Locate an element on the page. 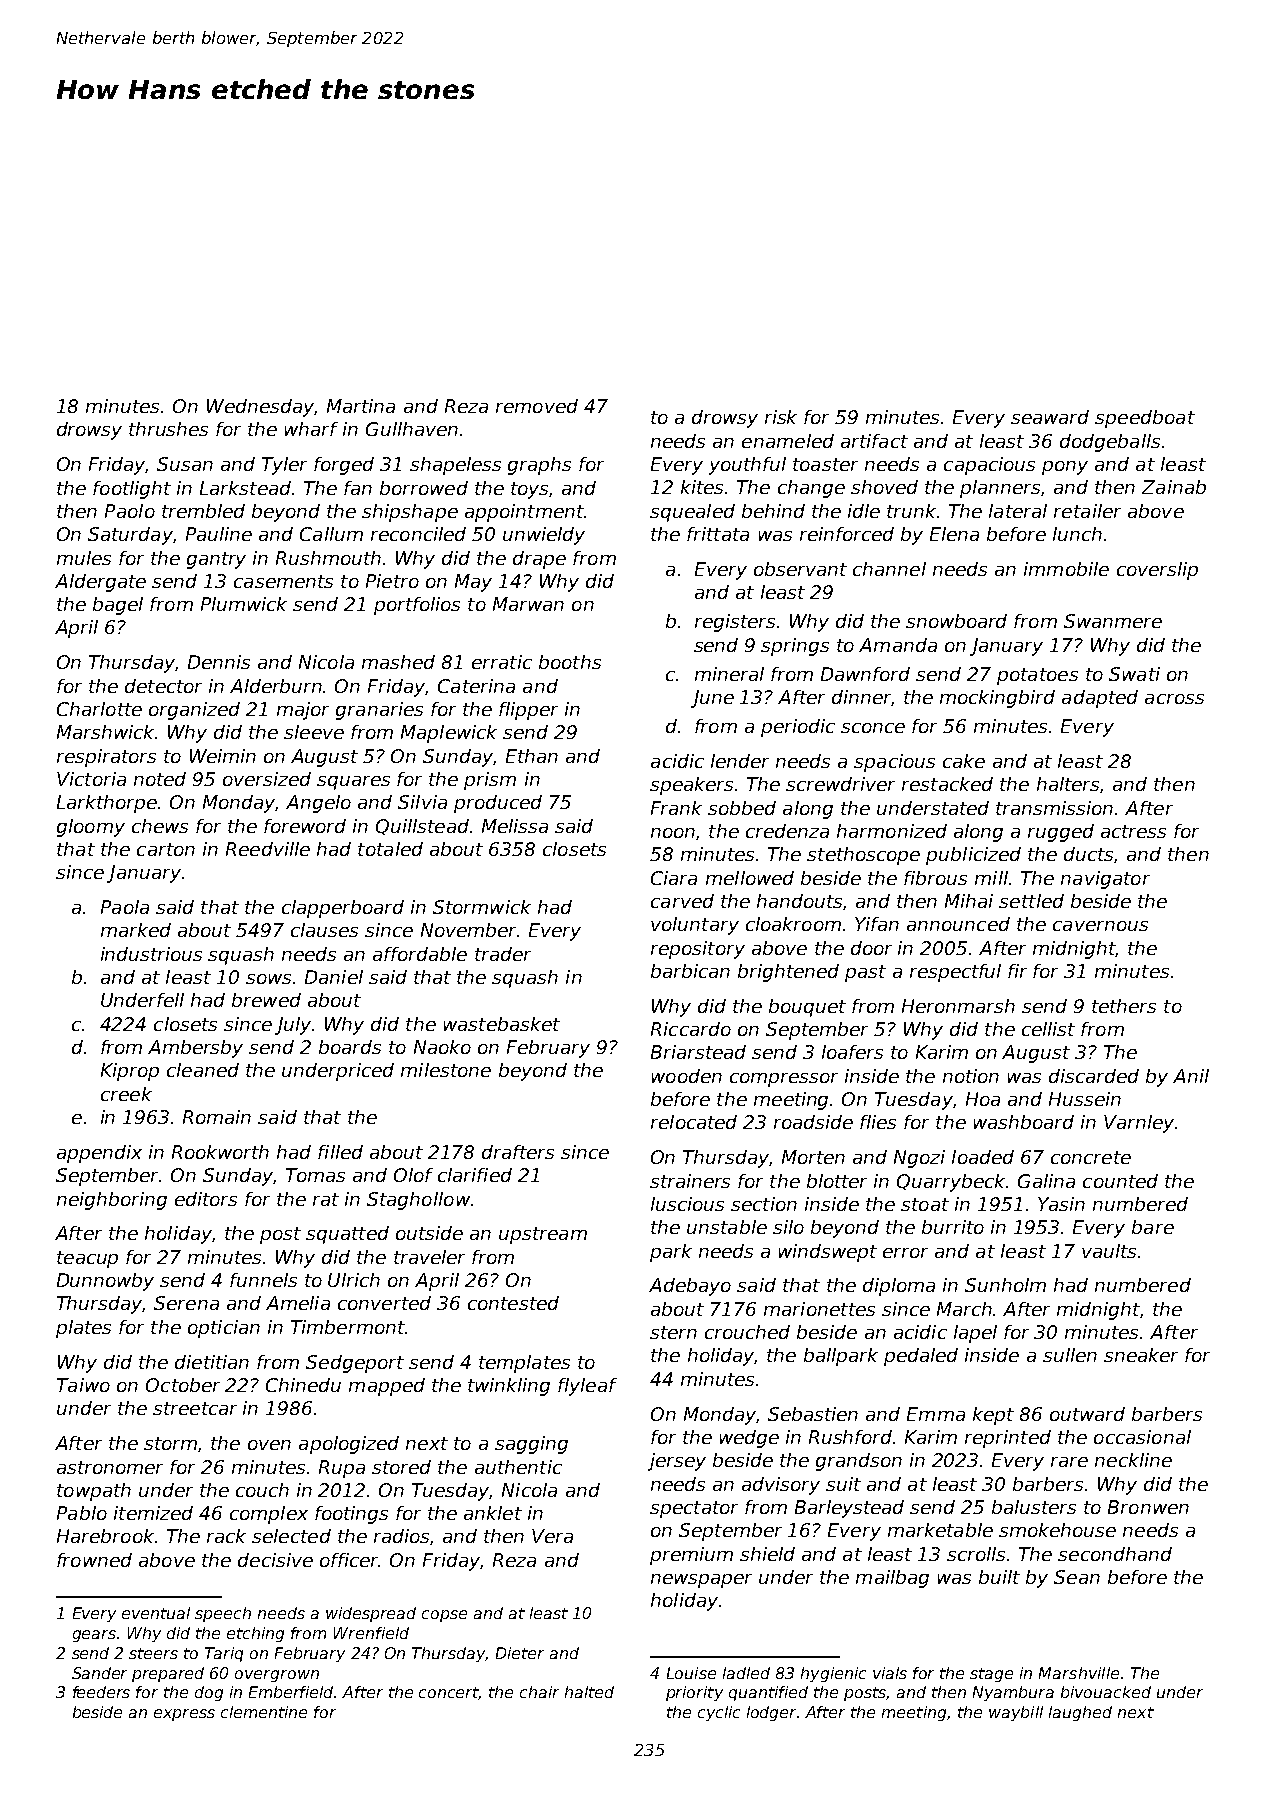 The image size is (1268, 1794). upstream is located at coordinates (543, 1235).
